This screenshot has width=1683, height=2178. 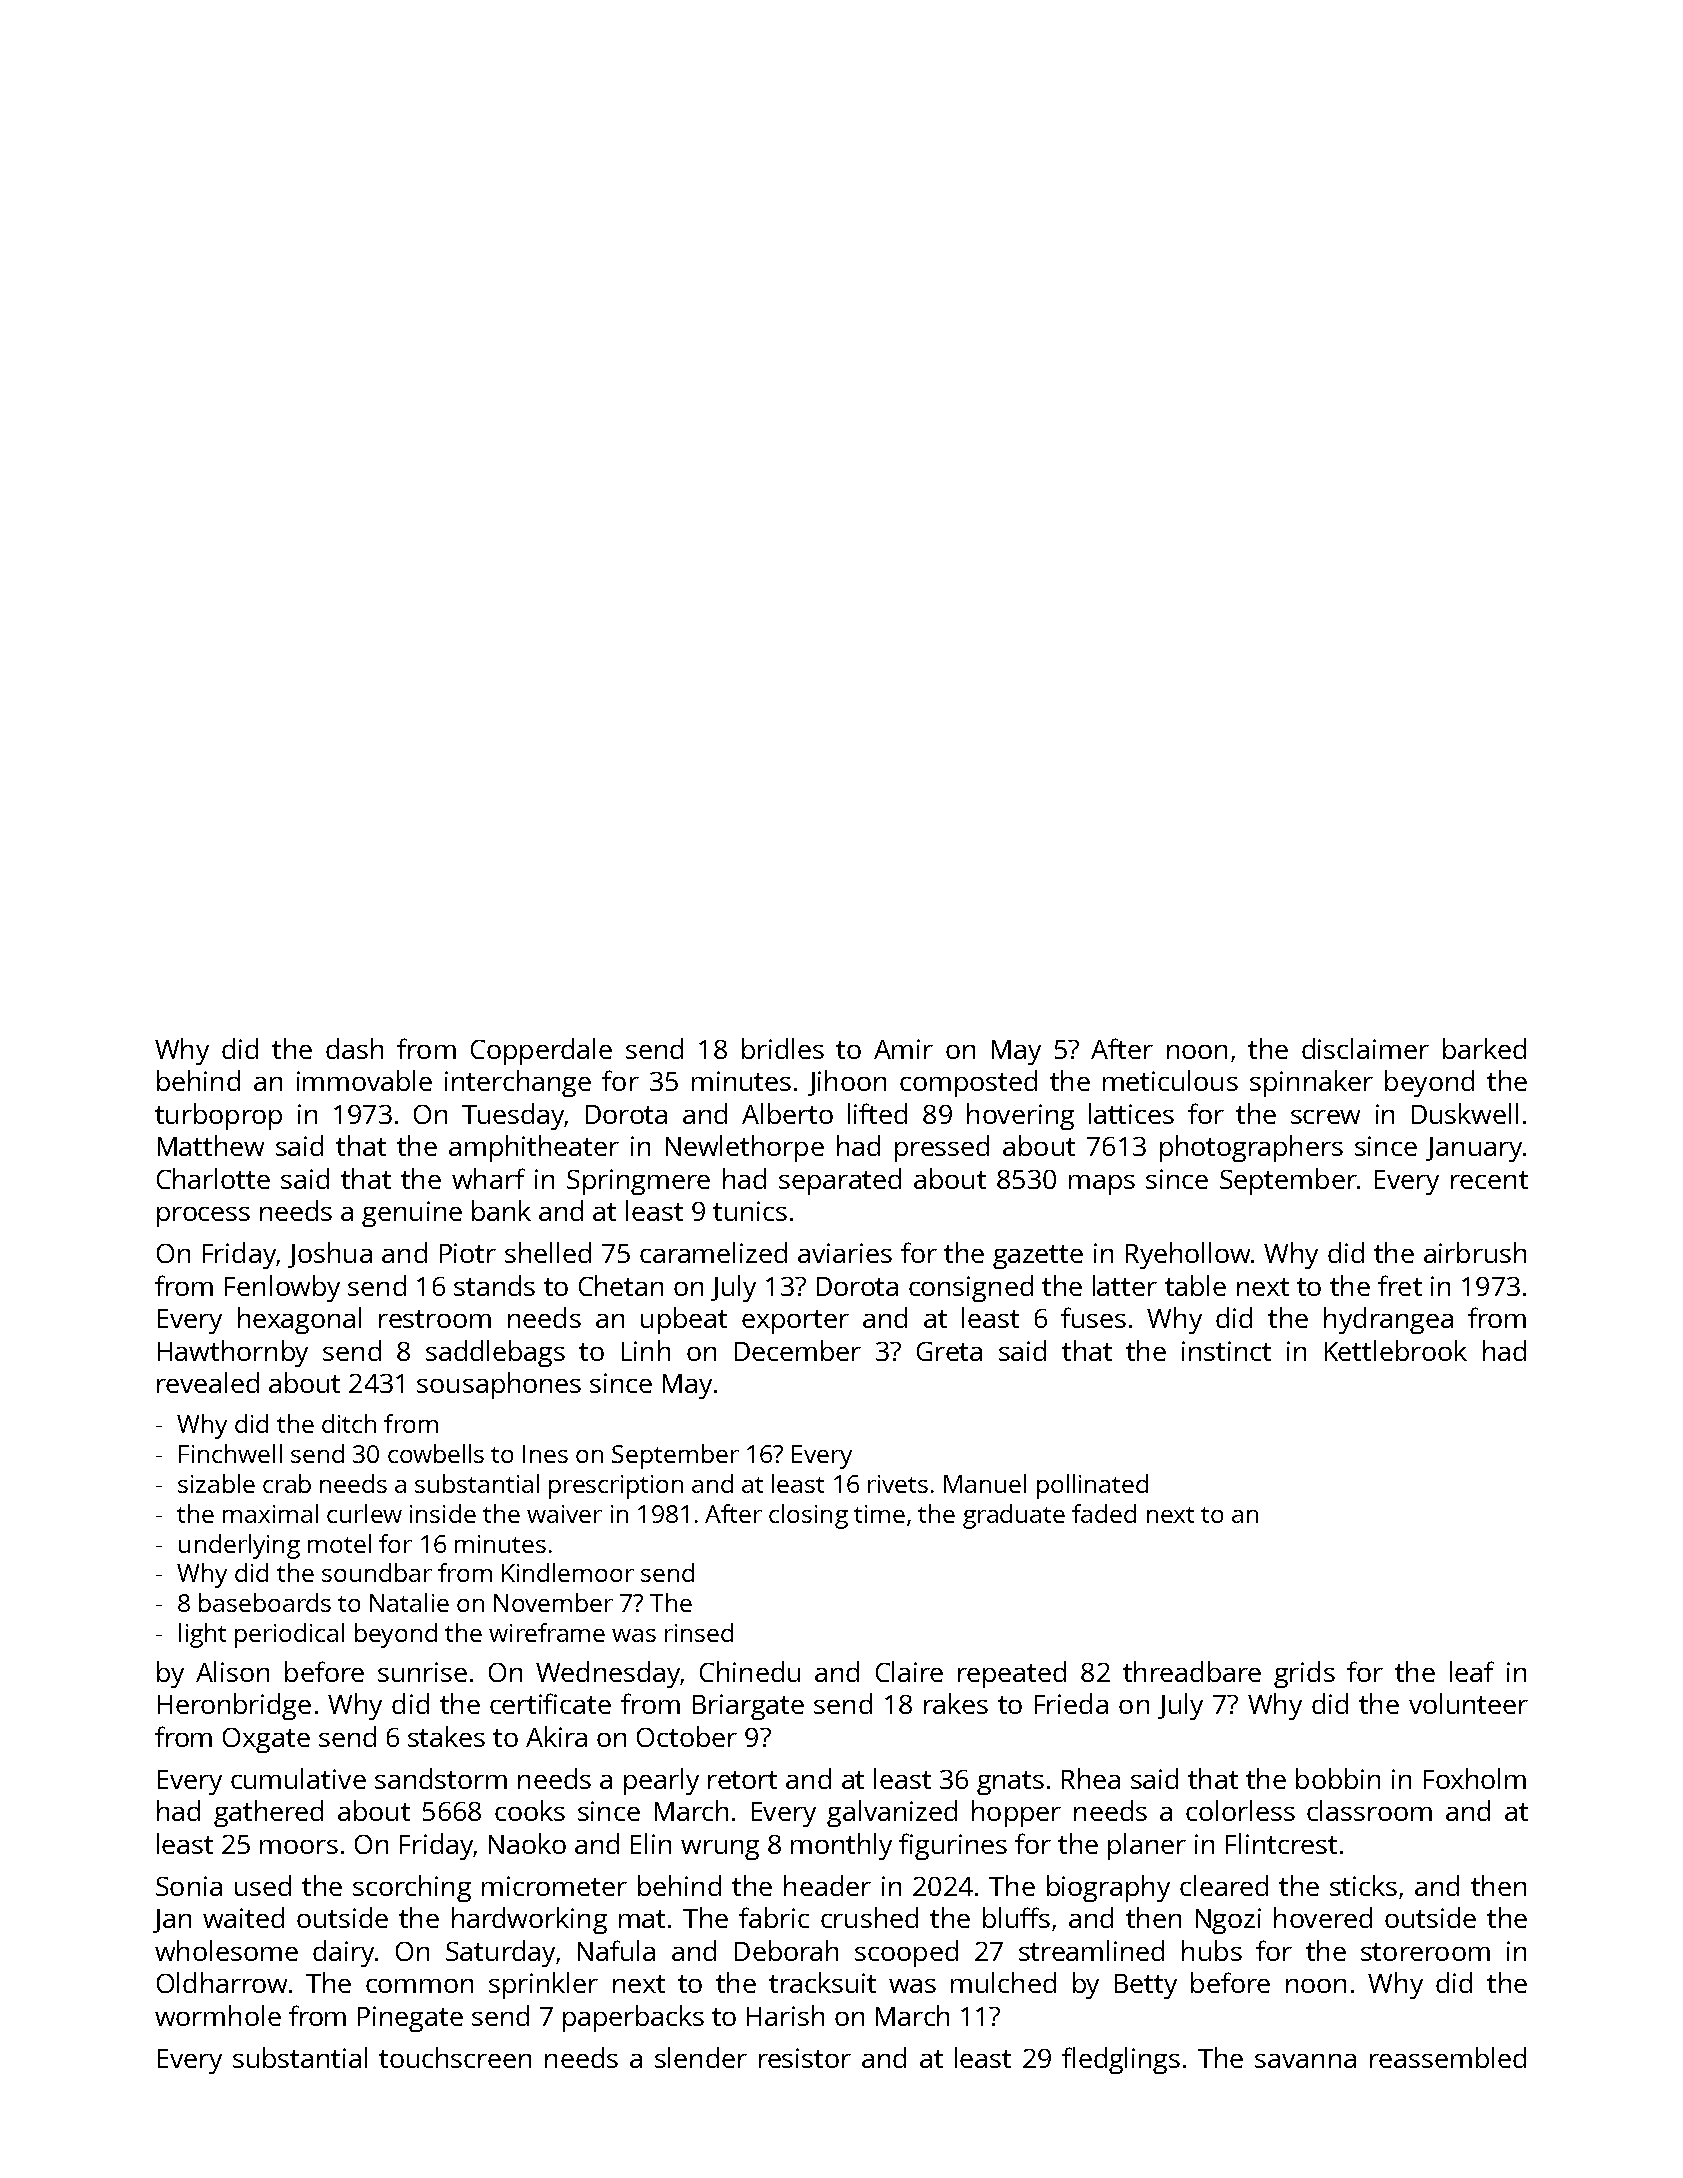 I want to click on Sonia, so click(x=189, y=1886).
